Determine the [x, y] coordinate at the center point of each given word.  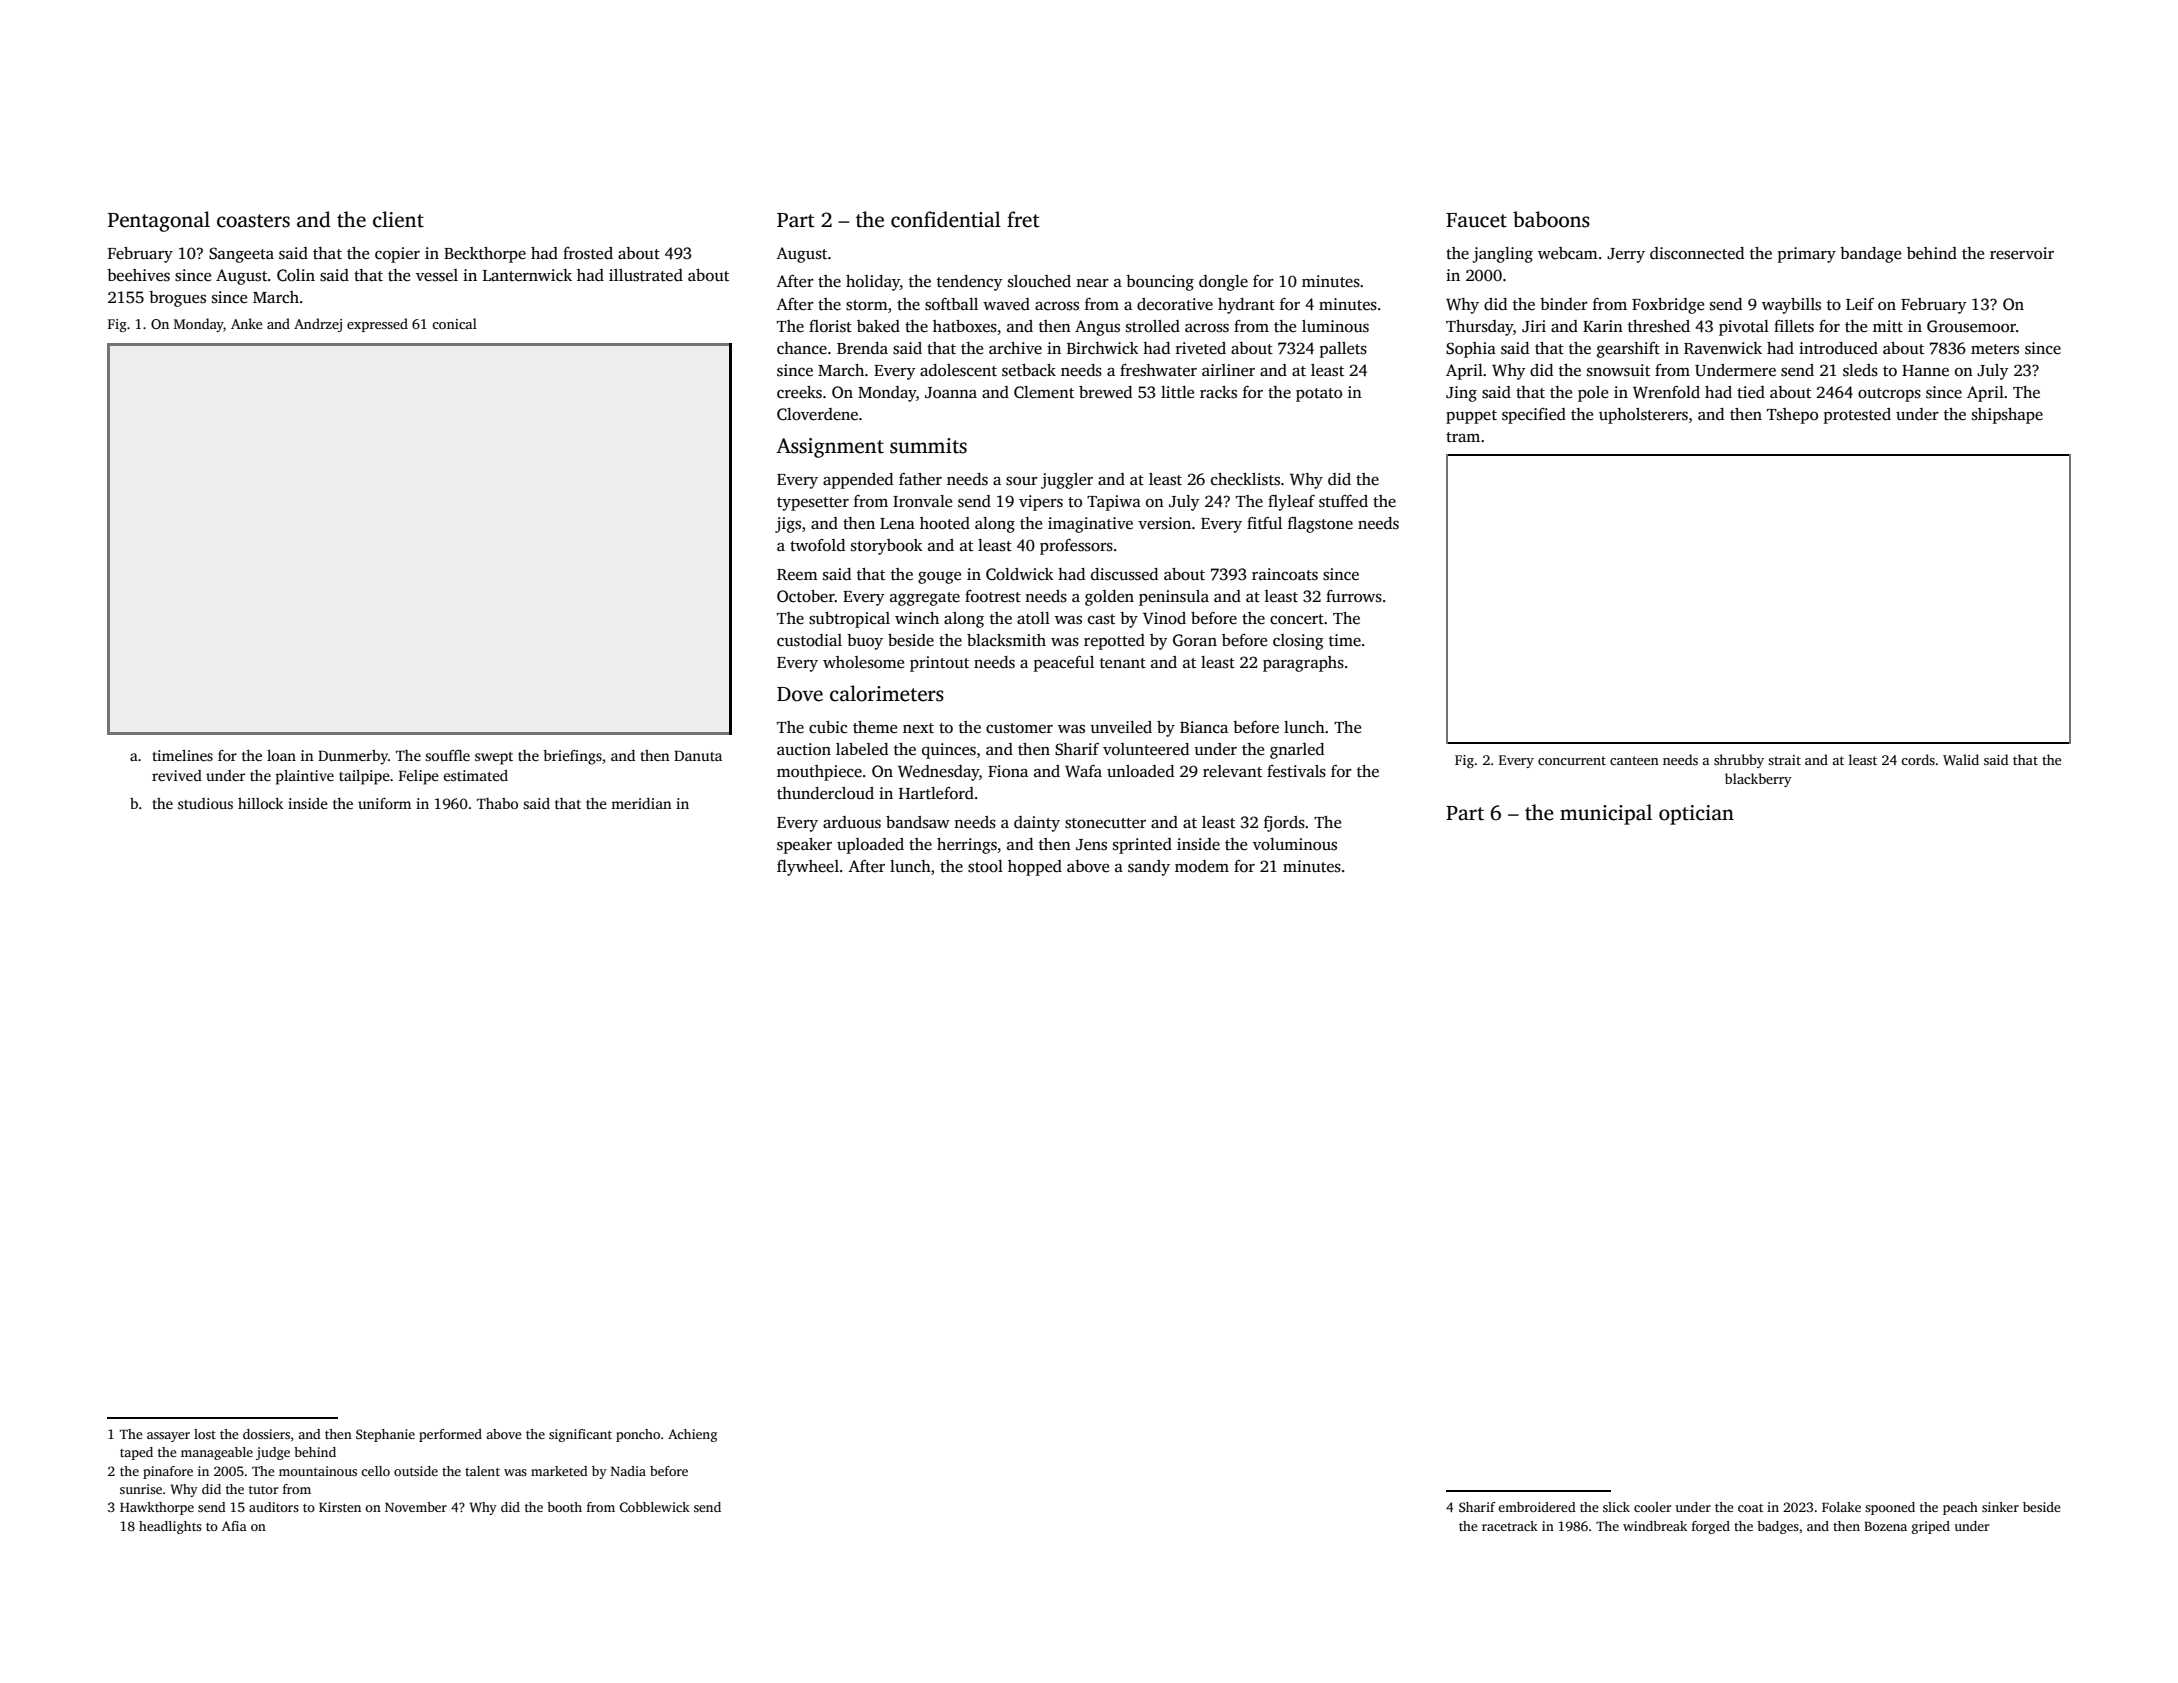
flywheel [808, 868]
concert [1297, 619]
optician [1696, 815]
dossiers [266, 1434]
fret [1023, 219]
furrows [1354, 596]
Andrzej [318, 325]
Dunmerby [353, 757]
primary [1807, 255]
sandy [1149, 868]
